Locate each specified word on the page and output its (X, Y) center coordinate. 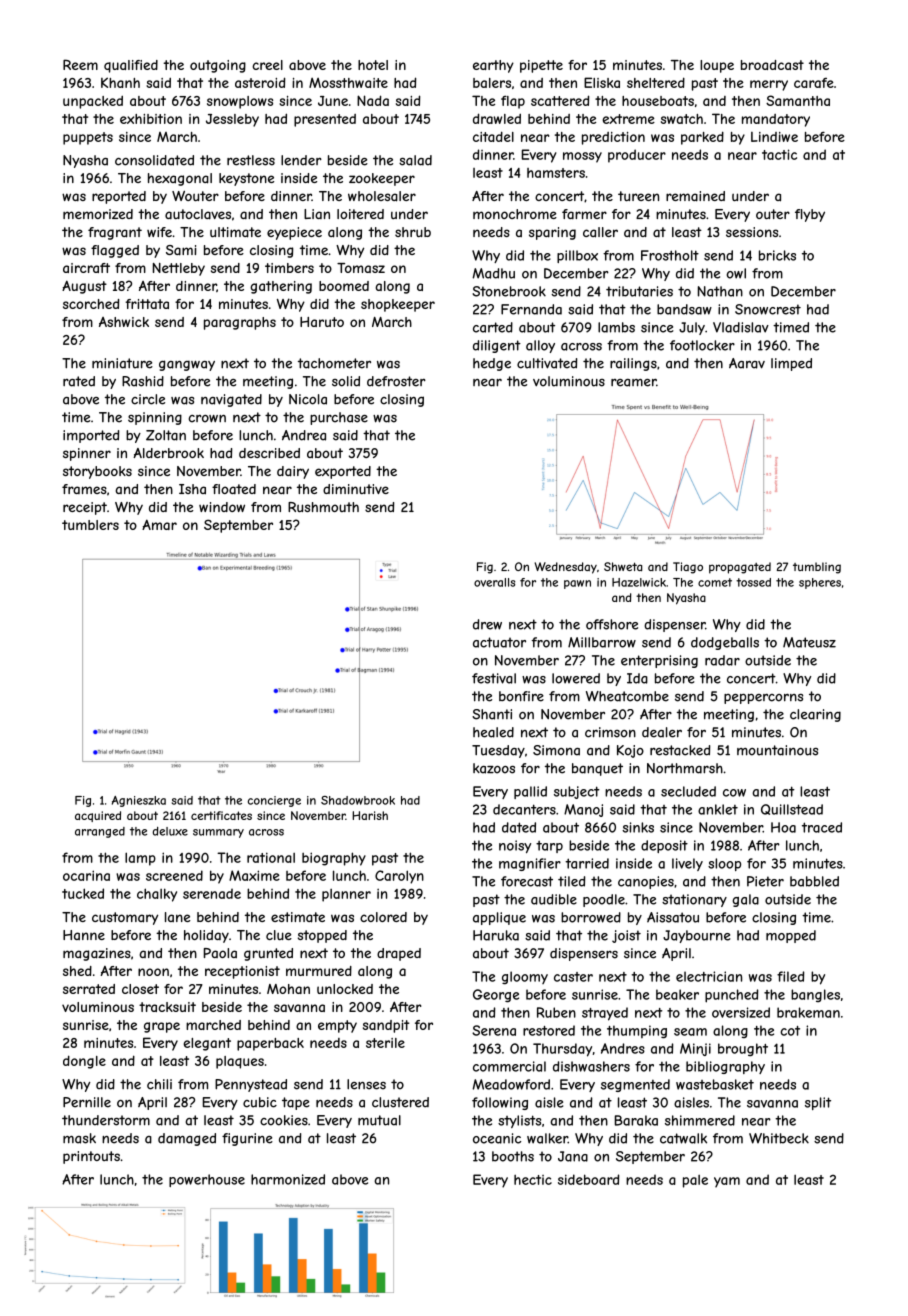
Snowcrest (768, 309)
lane (177, 917)
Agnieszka (139, 801)
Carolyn (399, 877)
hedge (492, 364)
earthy (493, 66)
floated (234, 489)
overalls (494, 582)
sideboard (588, 1179)
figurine (247, 1139)
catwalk (683, 1138)
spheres (820, 583)
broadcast (772, 65)
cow (734, 793)
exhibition (151, 119)
